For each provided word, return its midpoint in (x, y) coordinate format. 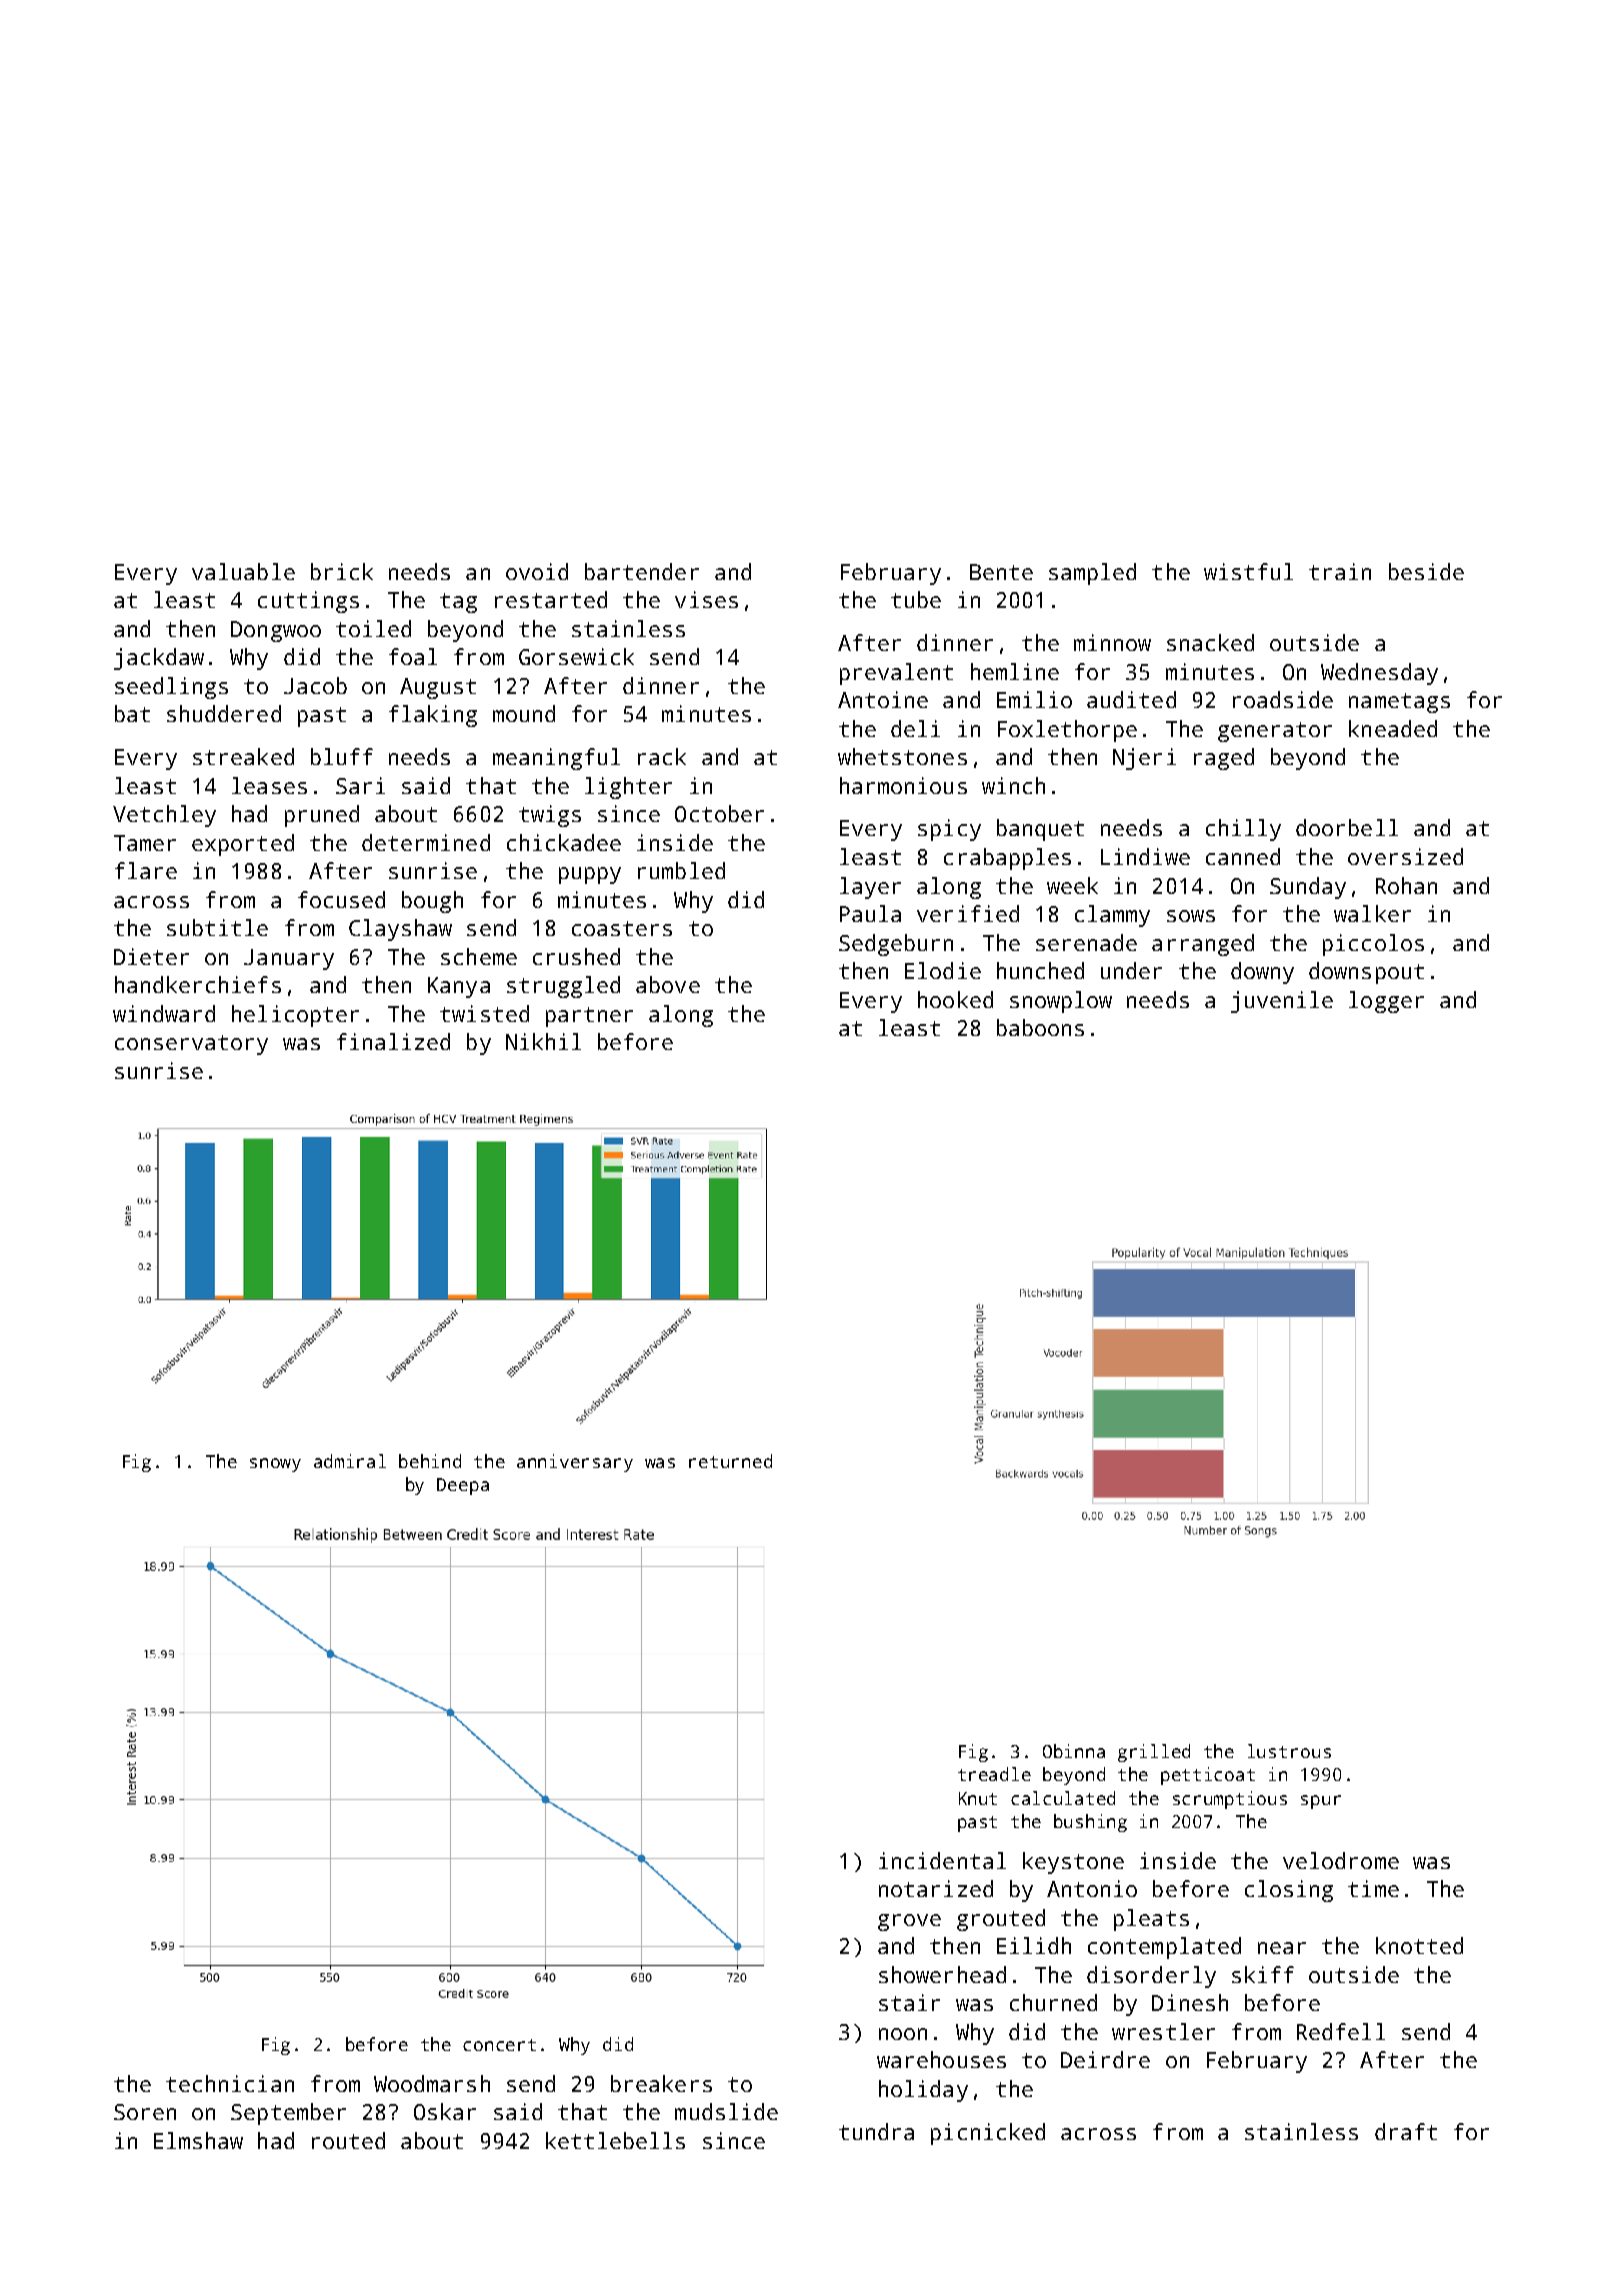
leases (269, 785)
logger (1386, 1002)
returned (730, 1461)
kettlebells (615, 2140)
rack (662, 756)
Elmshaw (198, 2140)
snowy (275, 1465)
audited (1131, 699)
